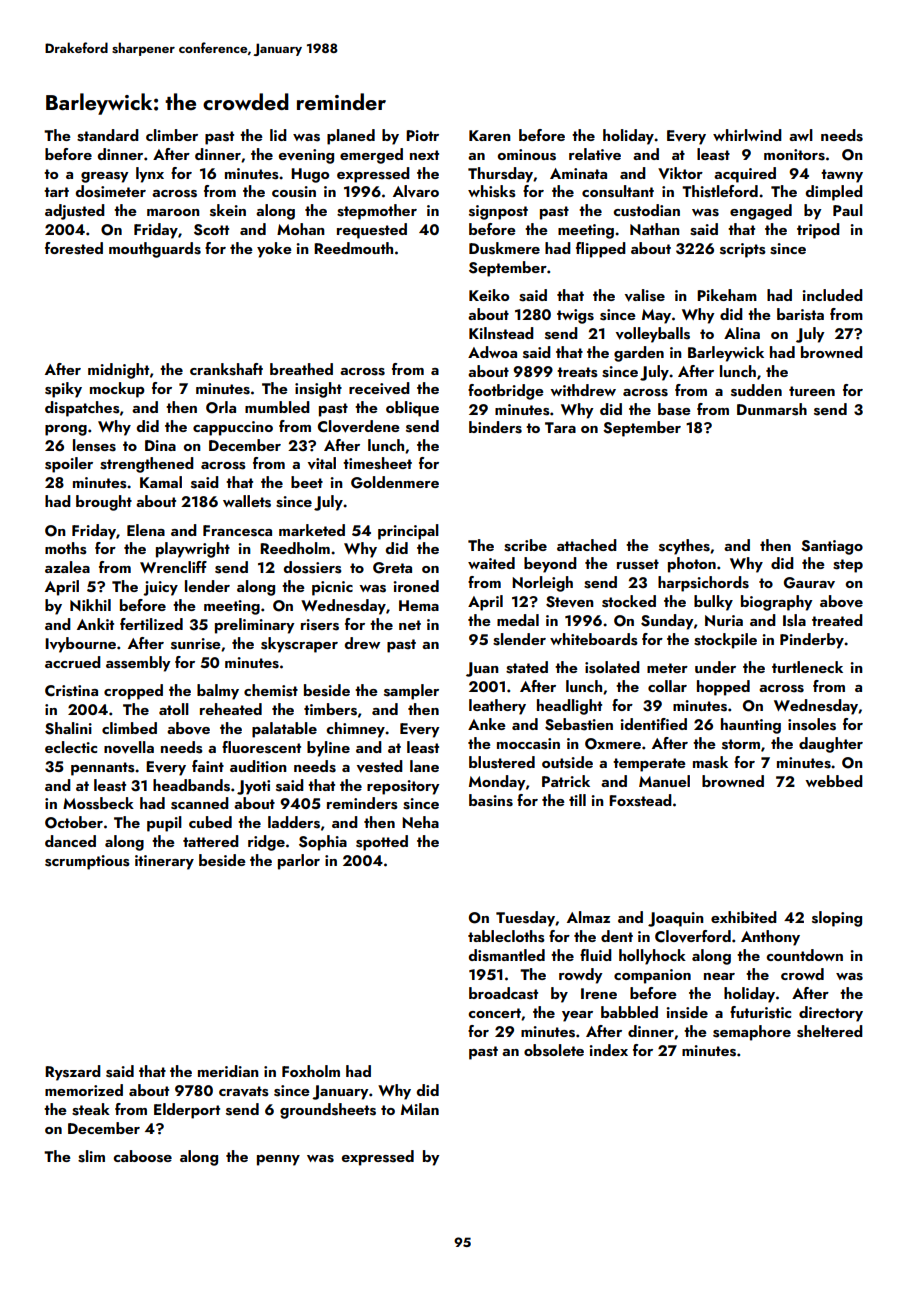 The image size is (908, 1316). What do you see at coordinates (832, 547) in the page?
I see `Santiago` at bounding box center [832, 547].
